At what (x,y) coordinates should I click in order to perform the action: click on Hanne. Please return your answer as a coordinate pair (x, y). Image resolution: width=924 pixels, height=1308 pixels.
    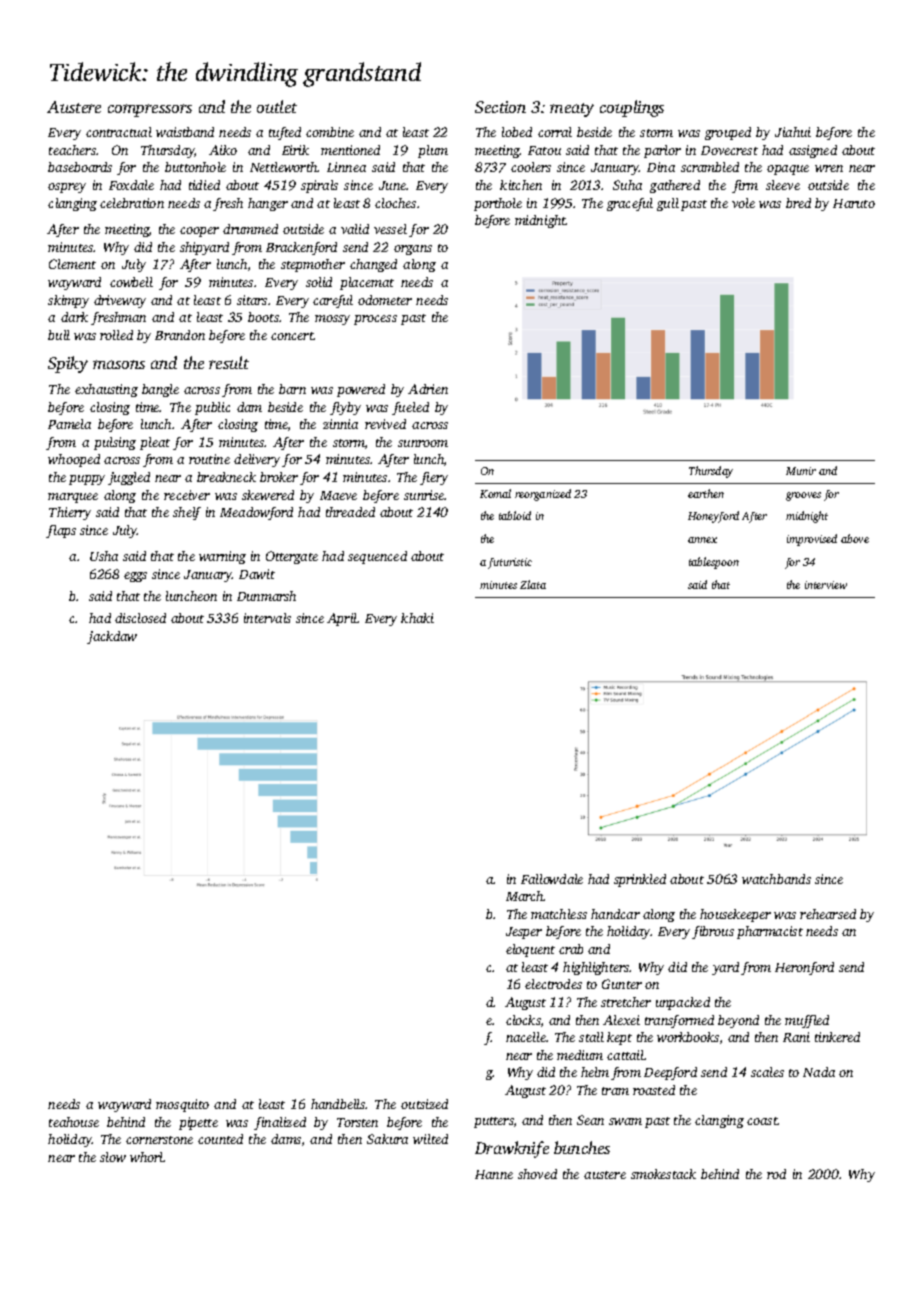
    Looking at the image, I should click on (494, 1174).
